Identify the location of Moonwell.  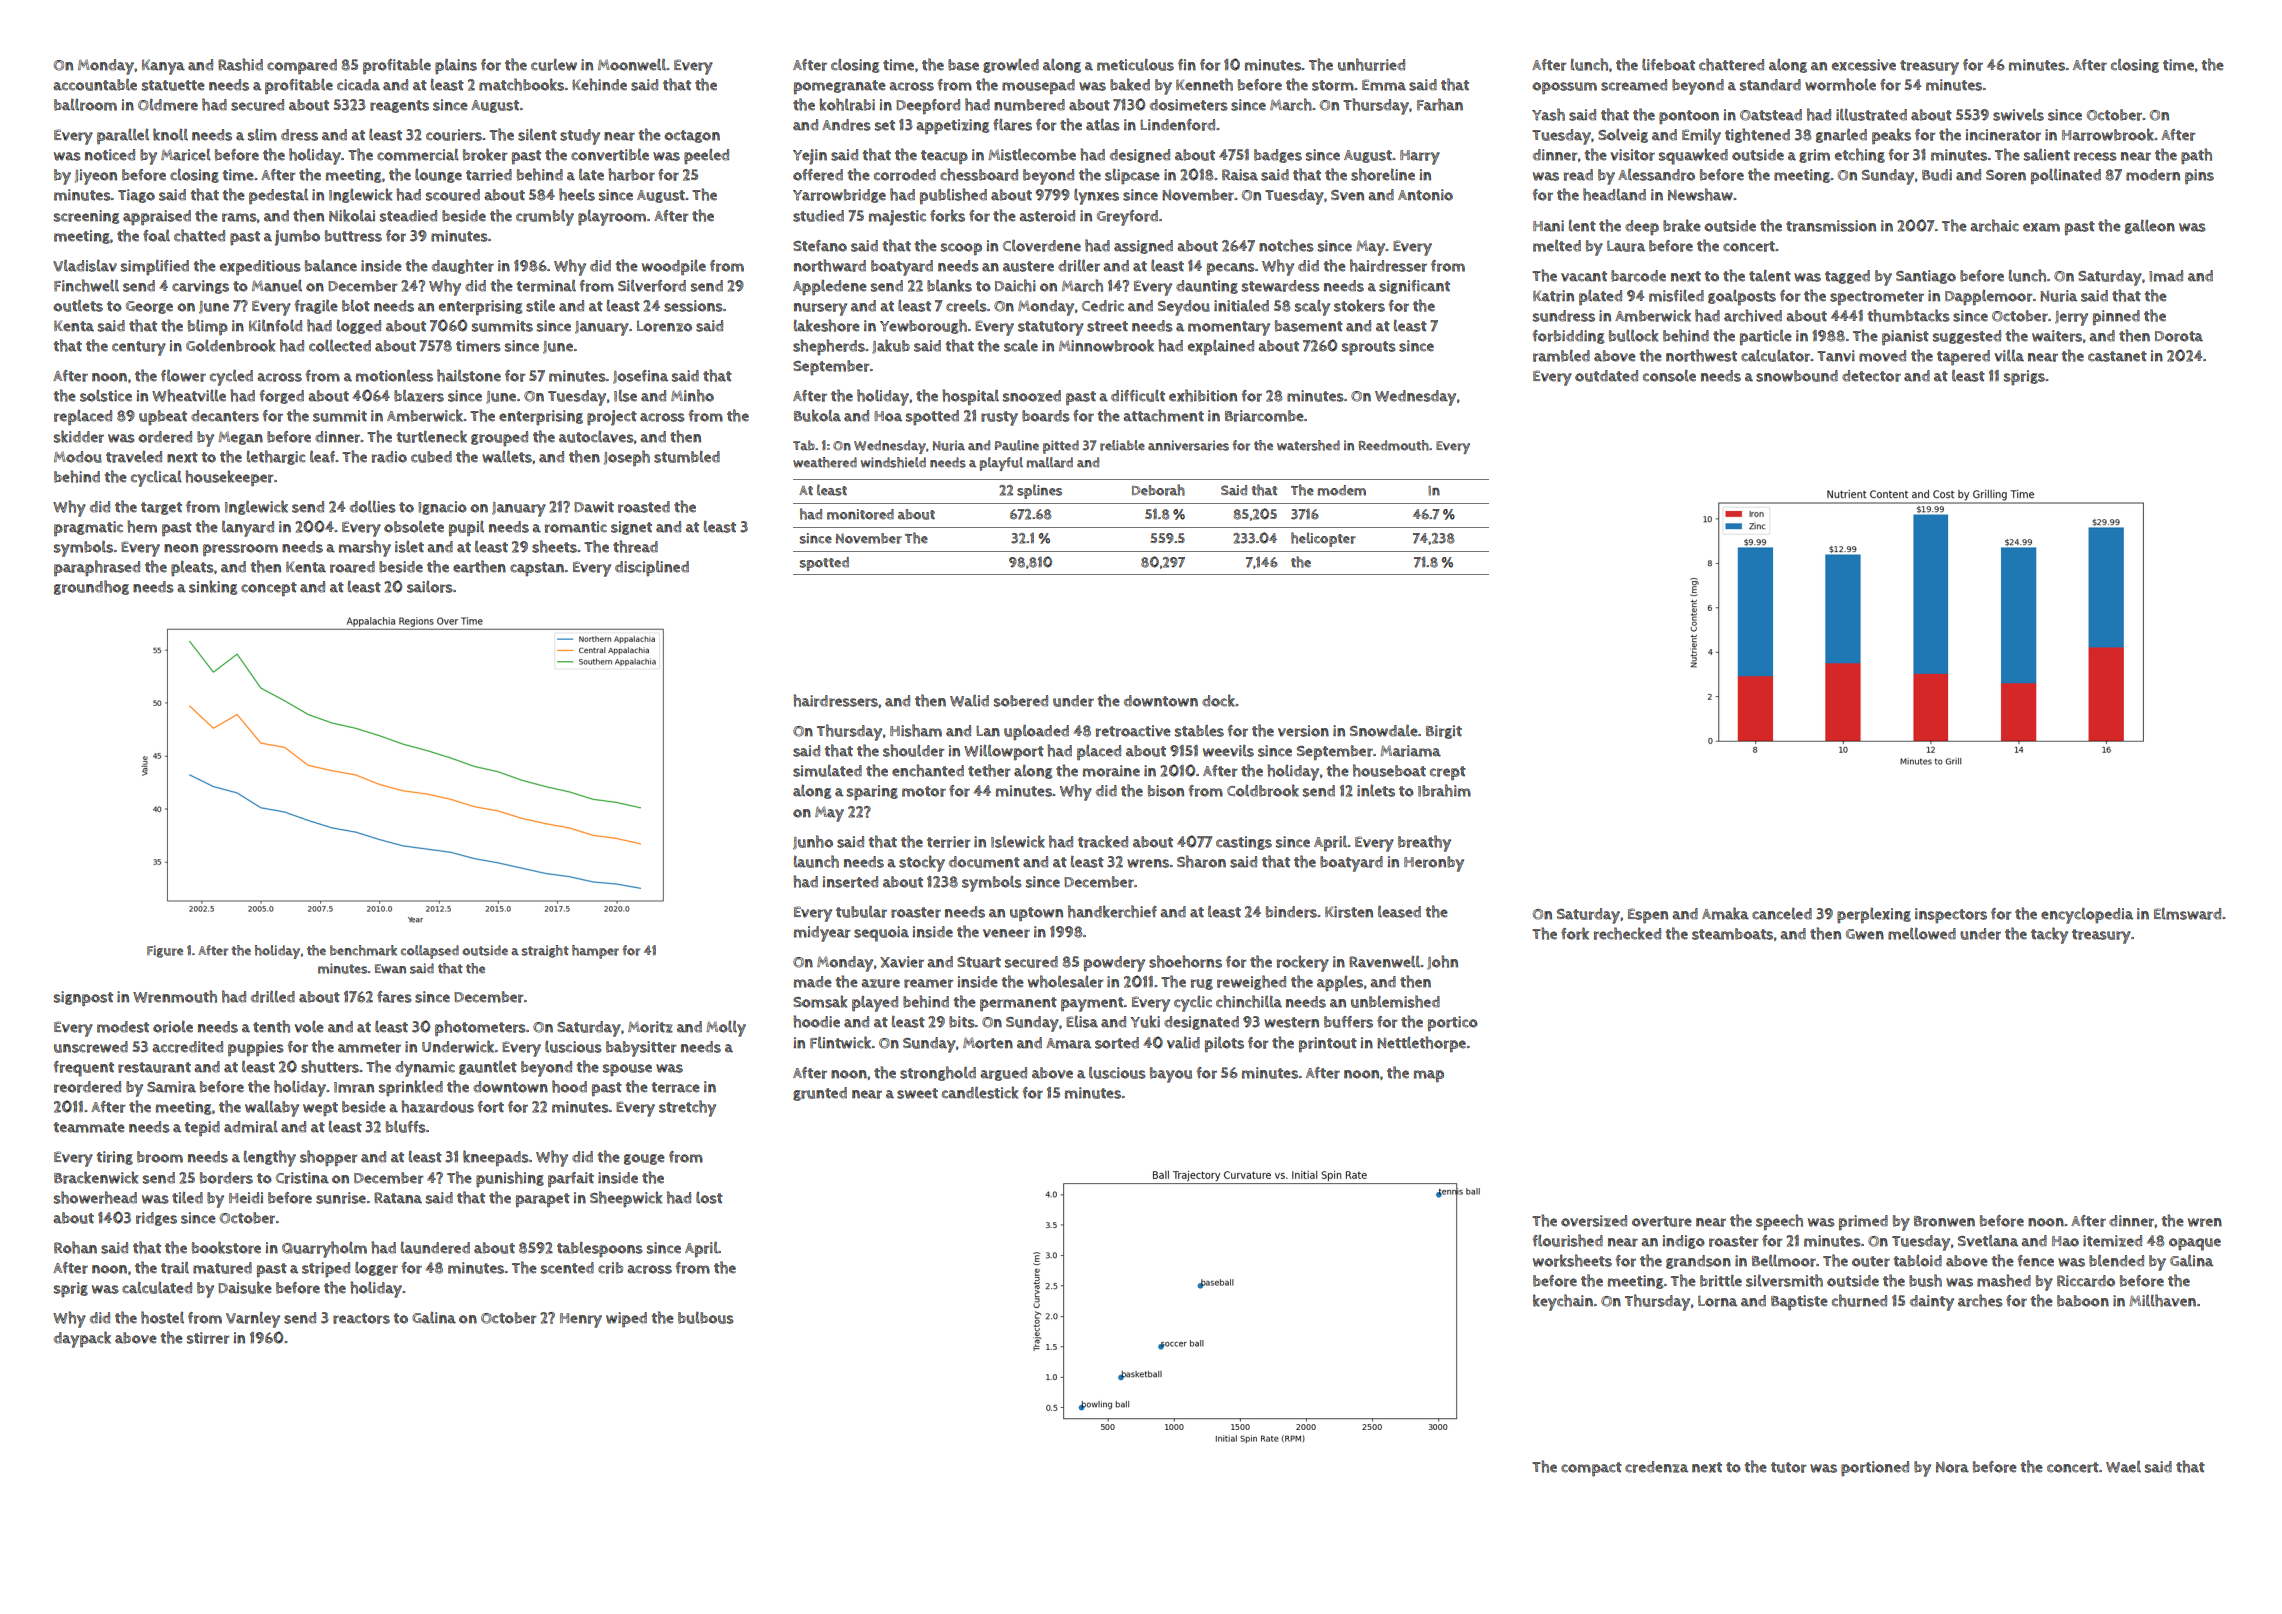
(632, 64).
